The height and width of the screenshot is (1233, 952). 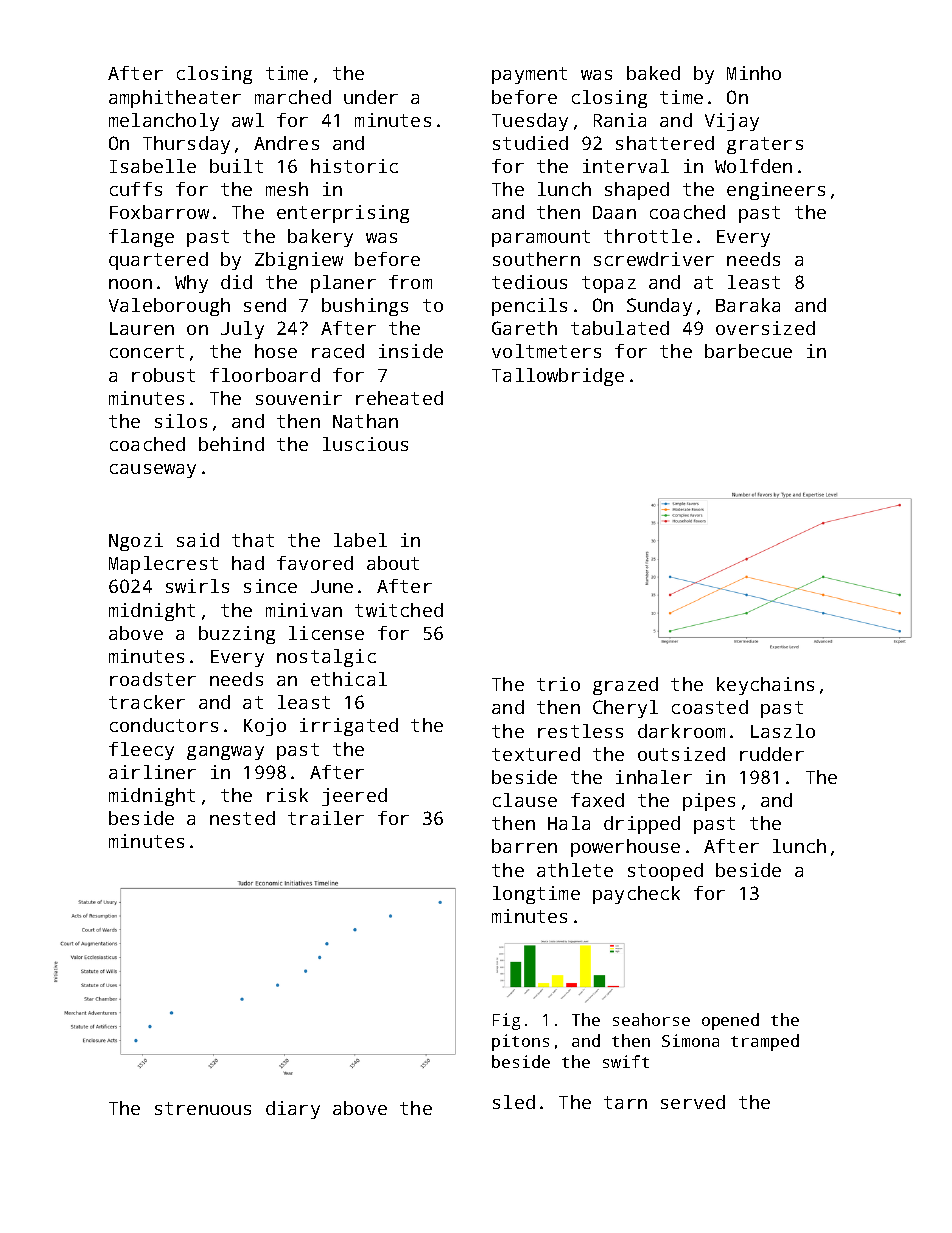 What do you see at coordinates (365, 307) in the screenshot?
I see `bushings` at bounding box center [365, 307].
